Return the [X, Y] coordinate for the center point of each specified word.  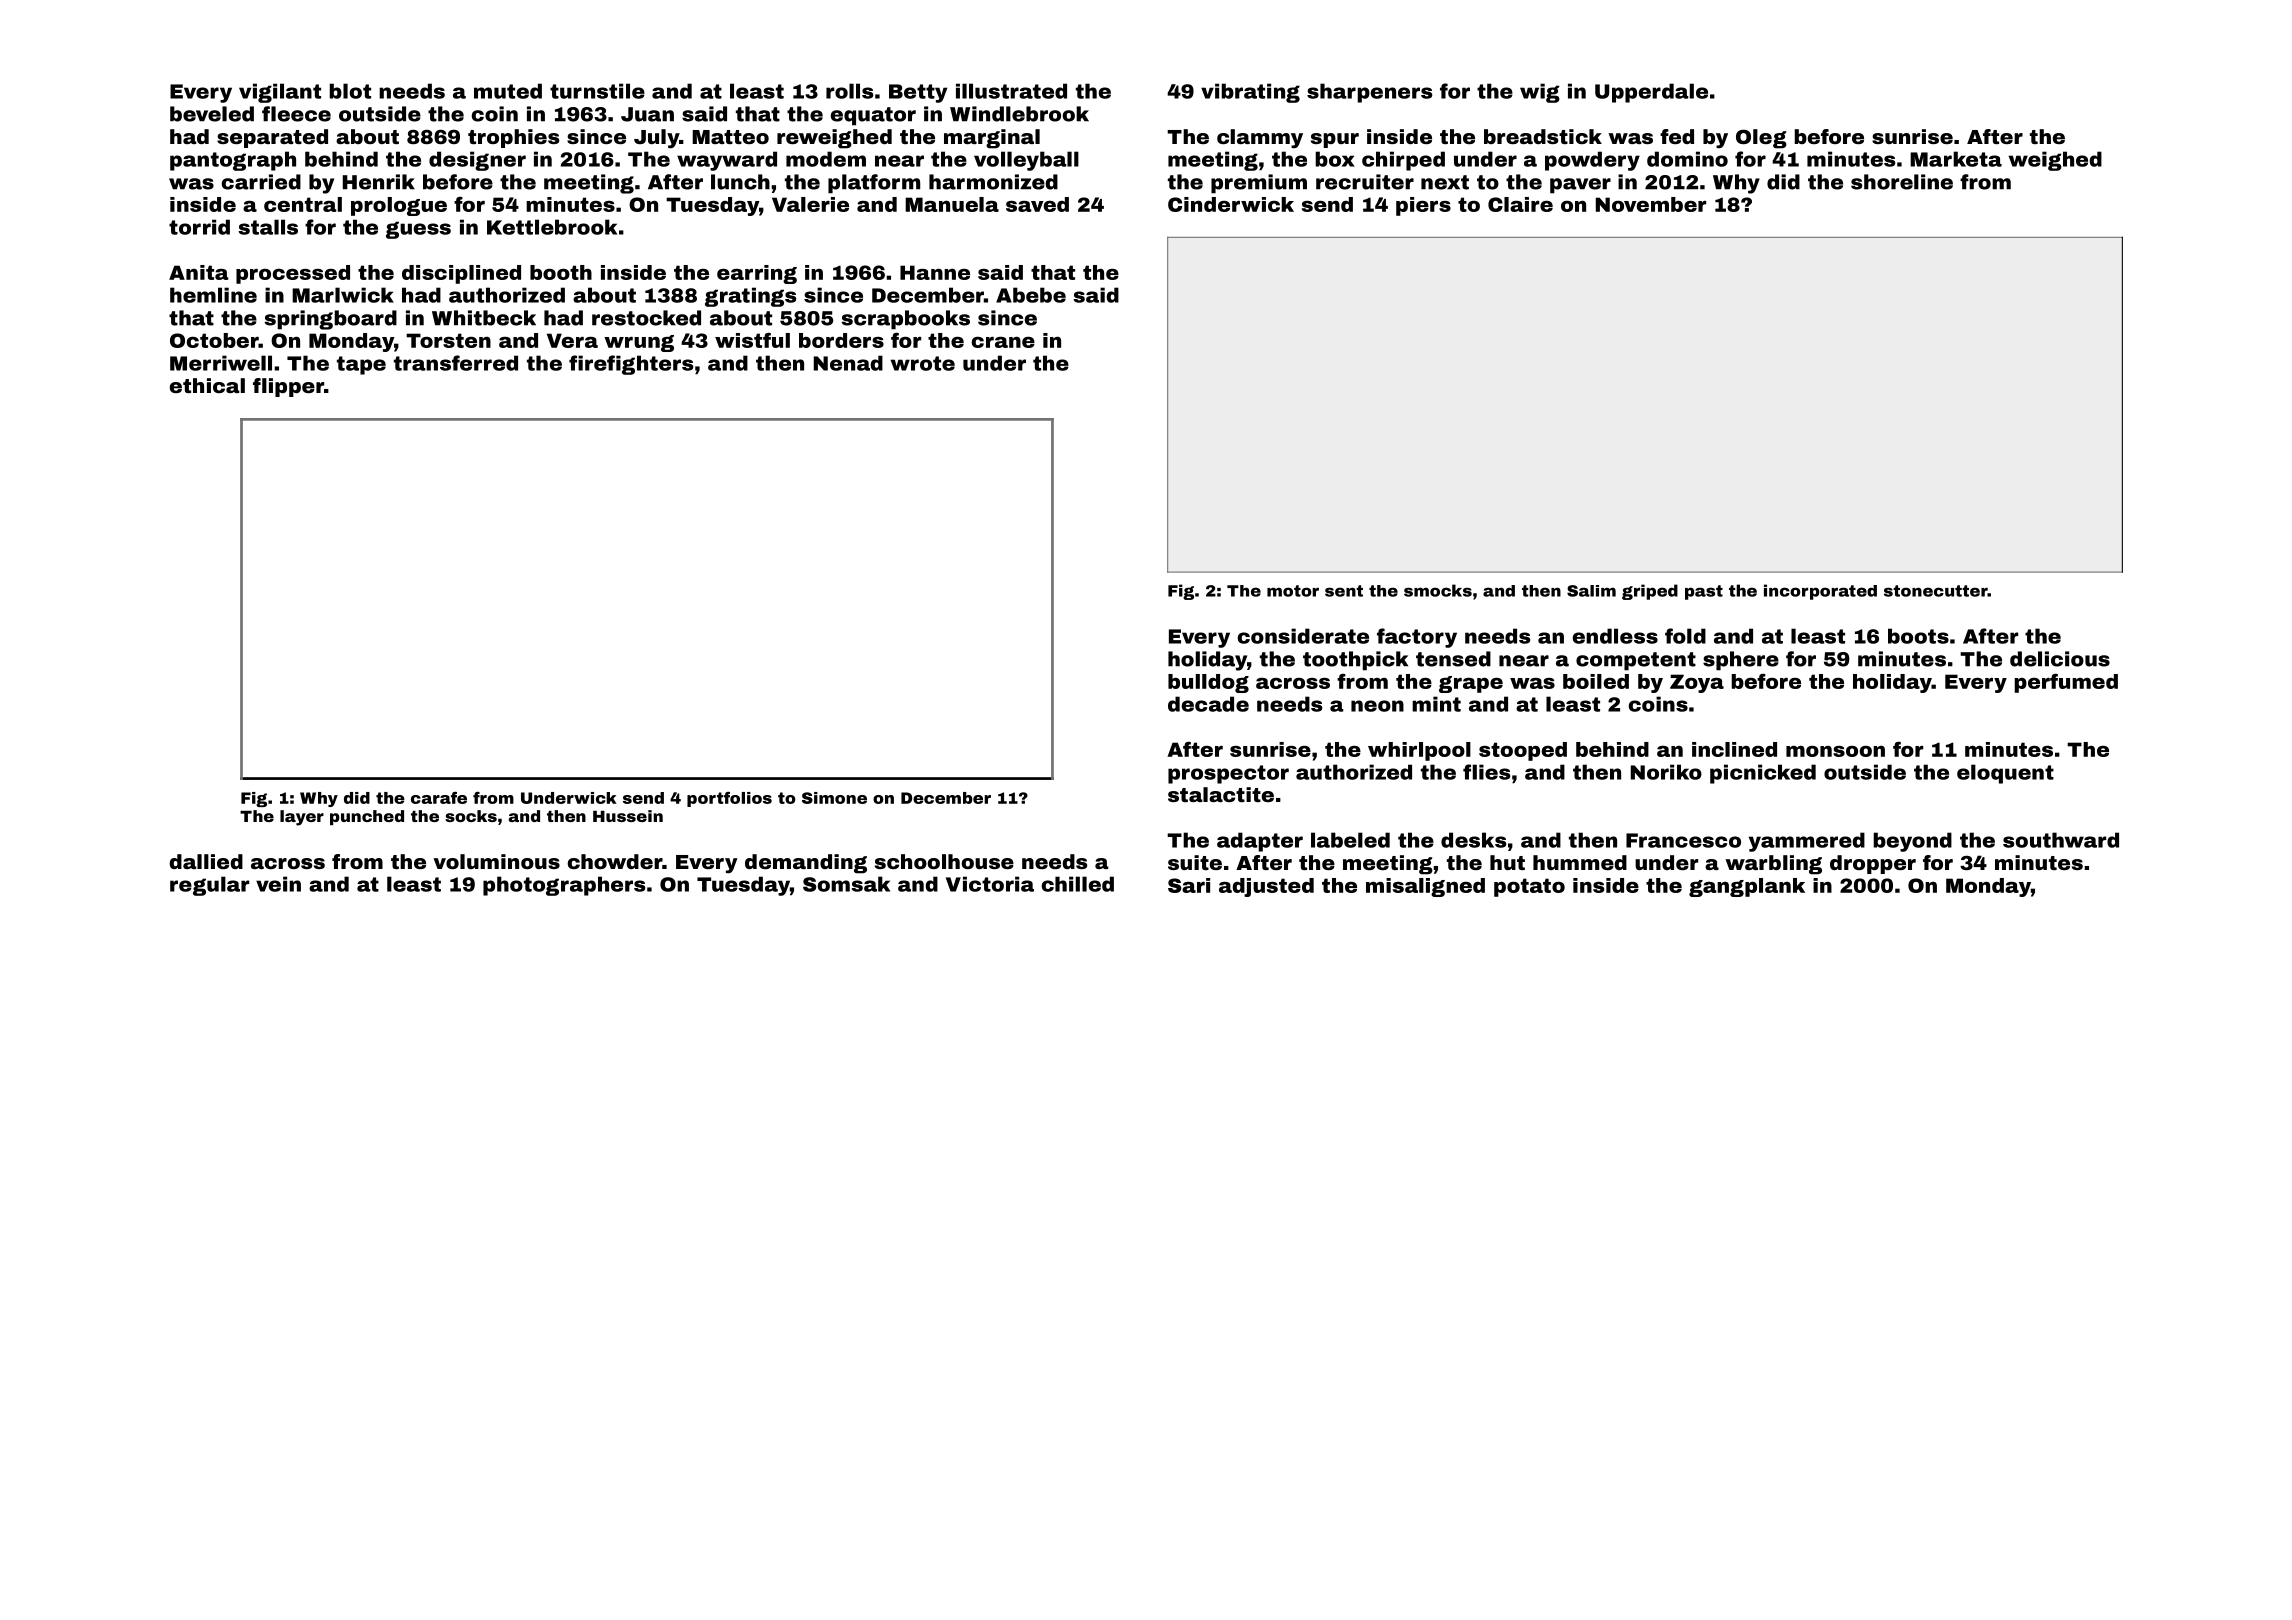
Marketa [1956, 159]
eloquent [2005, 774]
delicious [2060, 659]
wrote [923, 363]
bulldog [1208, 683]
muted [508, 91]
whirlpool [1419, 751]
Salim [1591, 591]
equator [873, 116]
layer [302, 818]
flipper [288, 387]
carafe [439, 798]
